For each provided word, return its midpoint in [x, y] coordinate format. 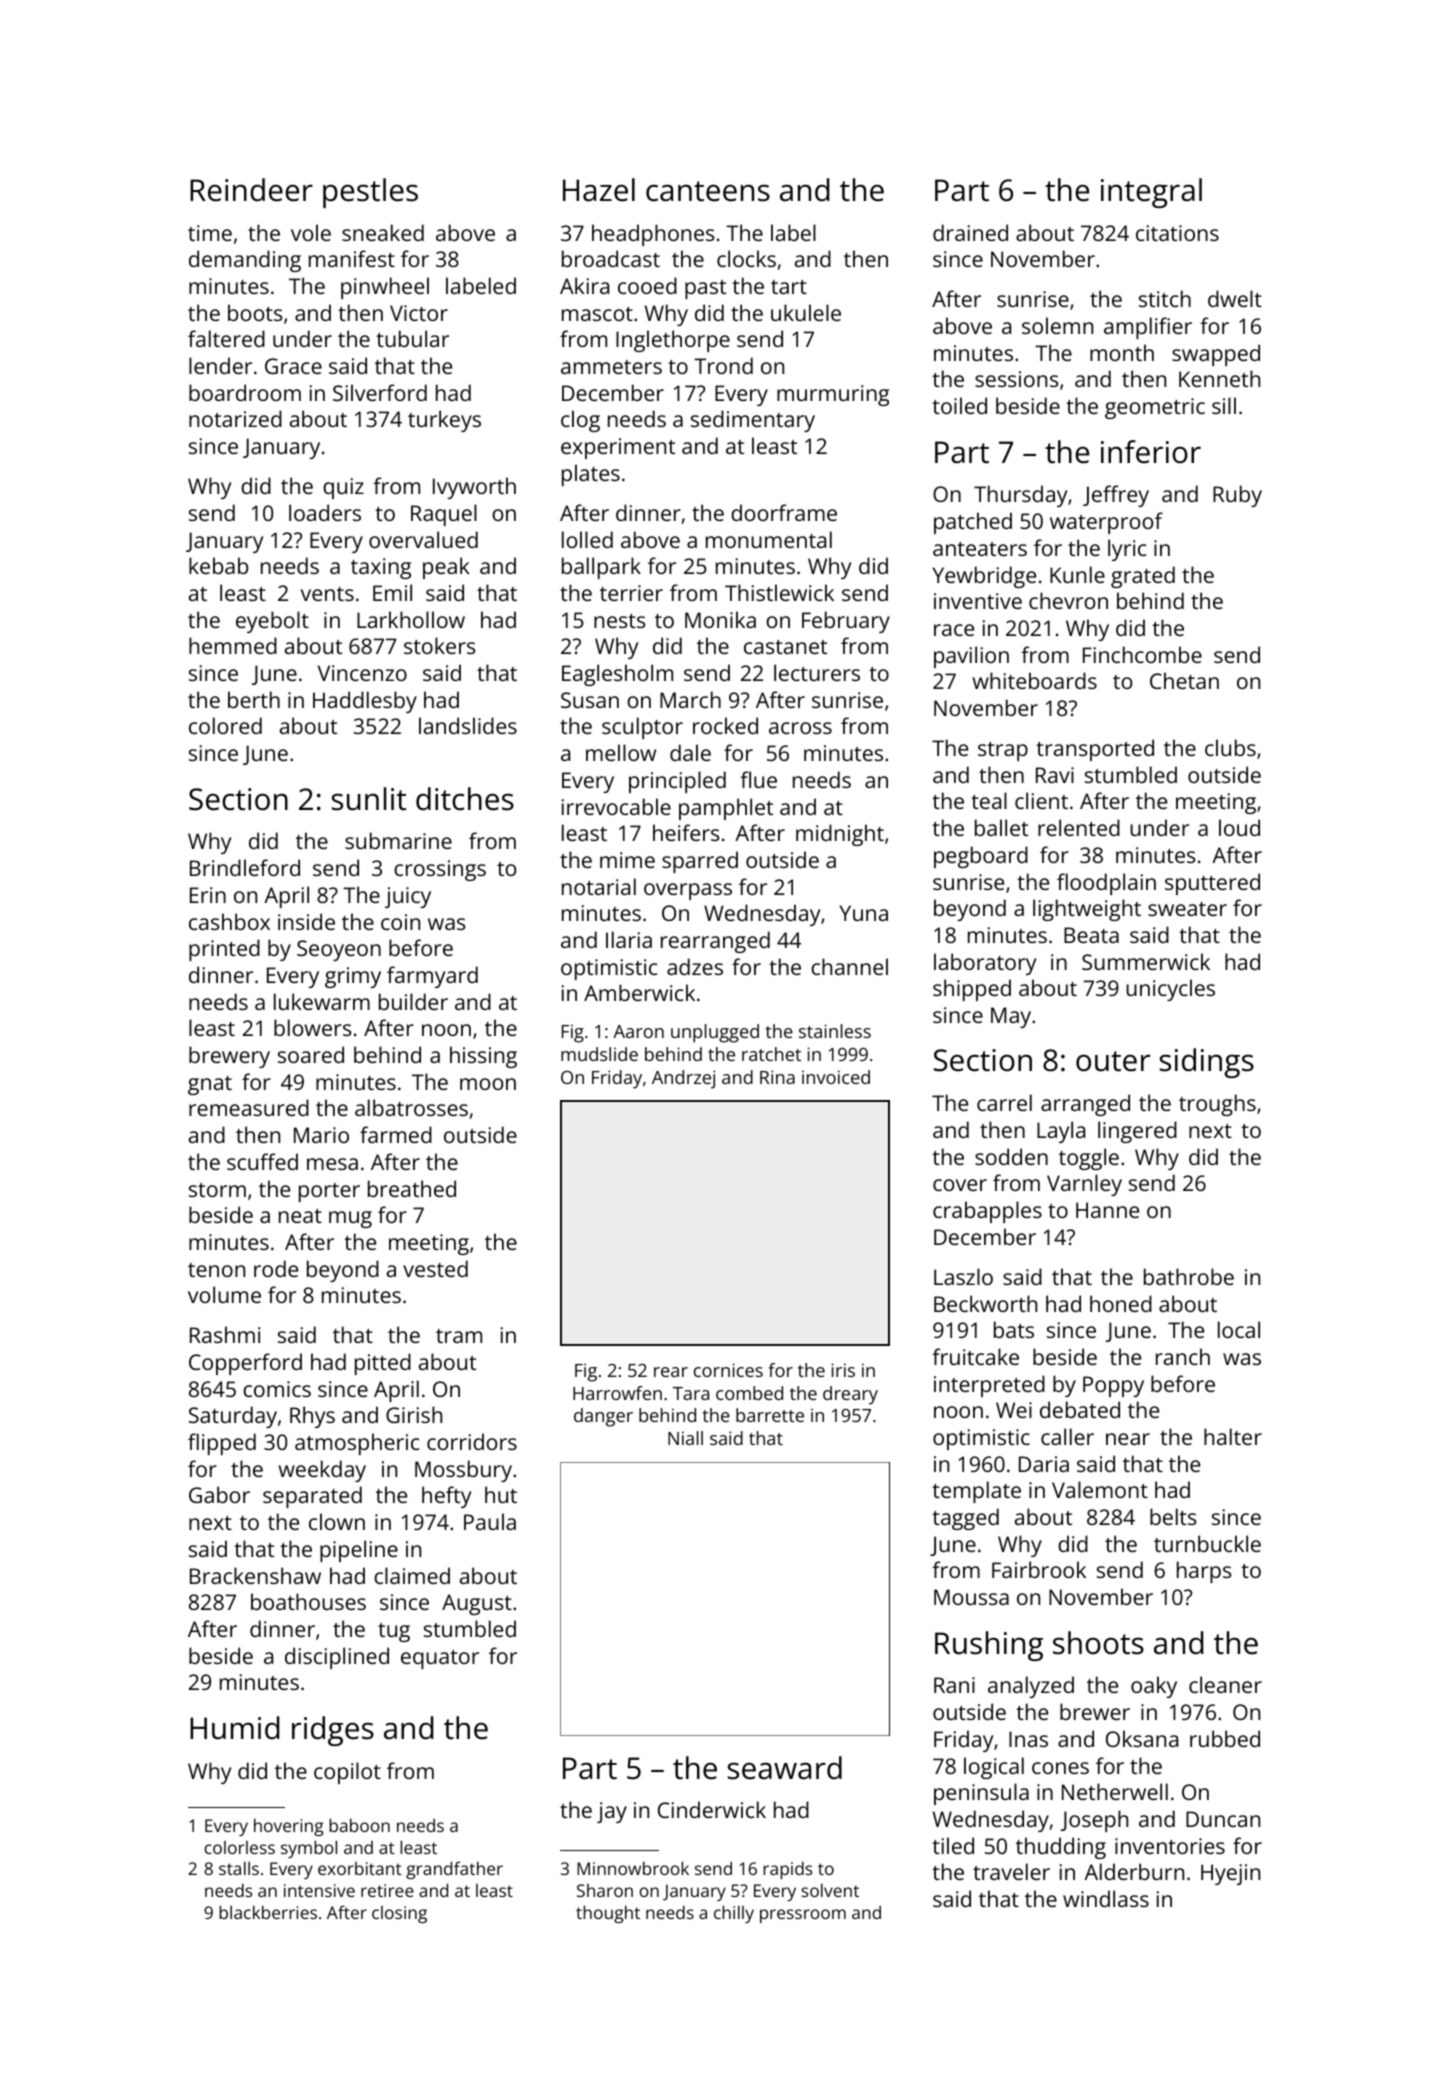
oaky [1154, 1687]
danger [603, 1417]
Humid [234, 1728]
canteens [708, 191]
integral [1151, 193]
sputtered [1212, 884]
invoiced [836, 1077]
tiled [953, 1845]
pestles [370, 193]
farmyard [432, 977]
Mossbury [463, 1471]
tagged [965, 1519]
